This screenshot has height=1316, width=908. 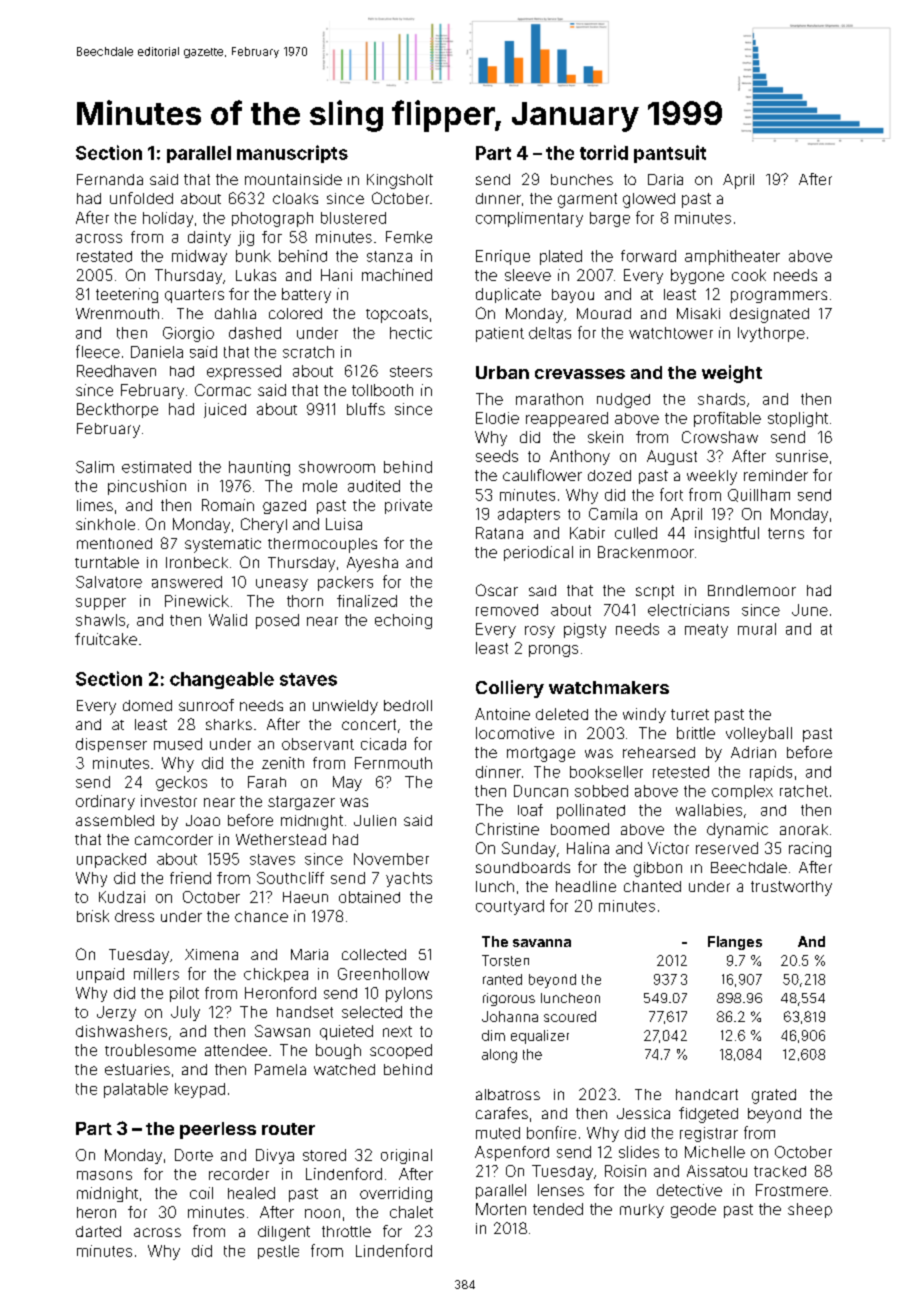 What do you see at coordinates (774, 1096) in the screenshot?
I see `grated` at bounding box center [774, 1096].
